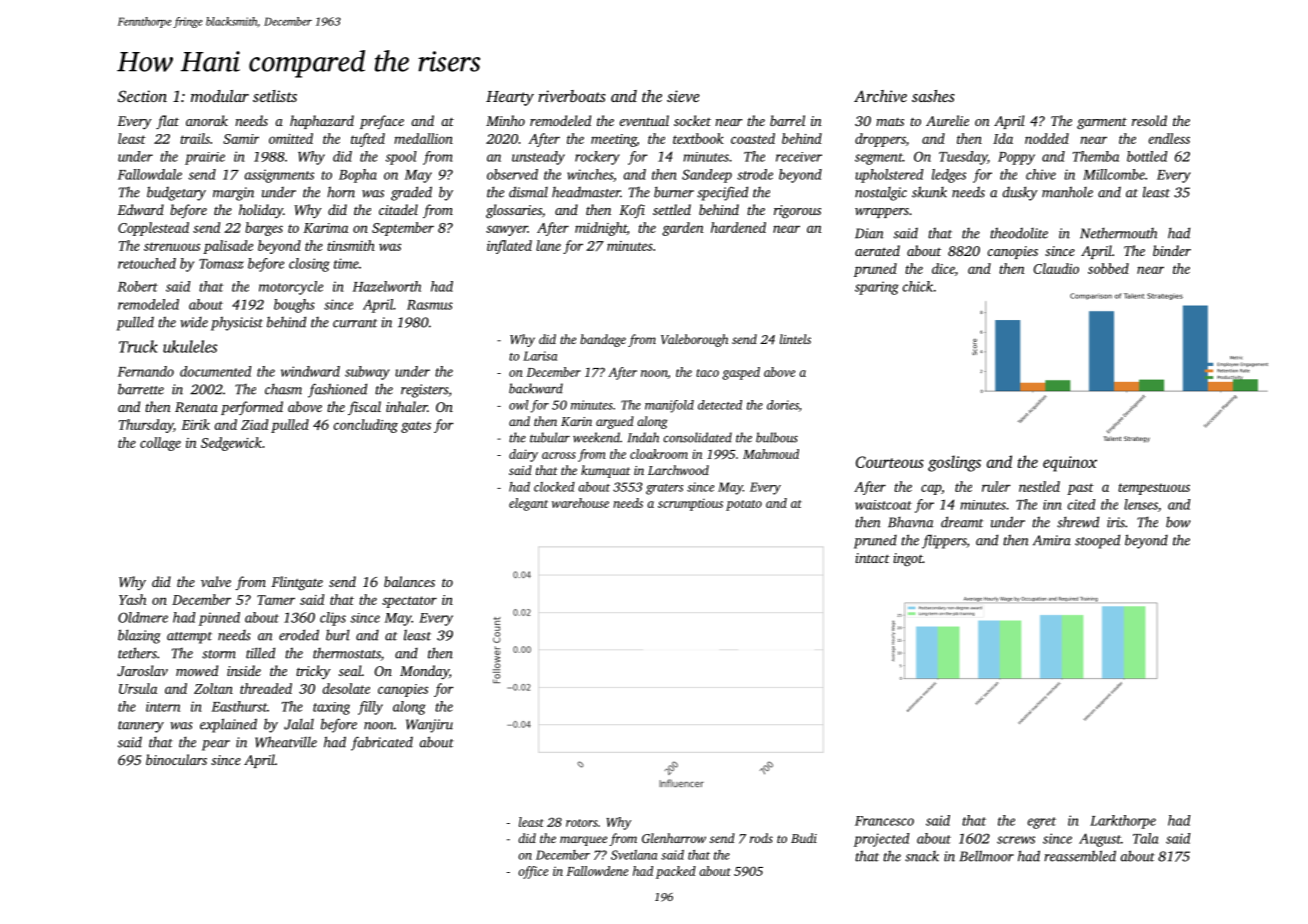 This page has height=924, width=1308. Describe the element at coordinates (797, 212) in the page. I see `rigorous` at that location.
